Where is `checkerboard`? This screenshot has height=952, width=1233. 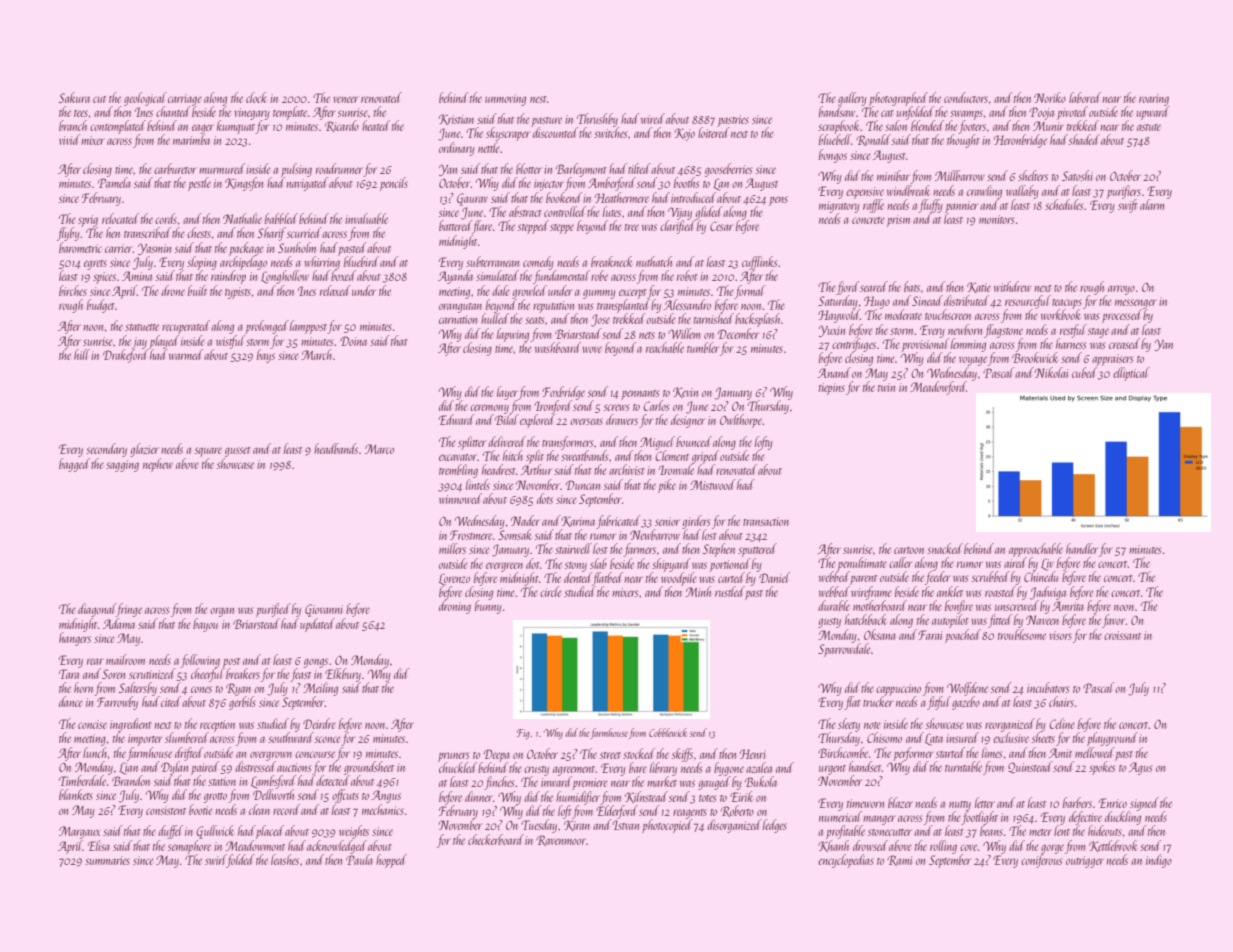
checkerboard is located at coordinates (496, 839).
